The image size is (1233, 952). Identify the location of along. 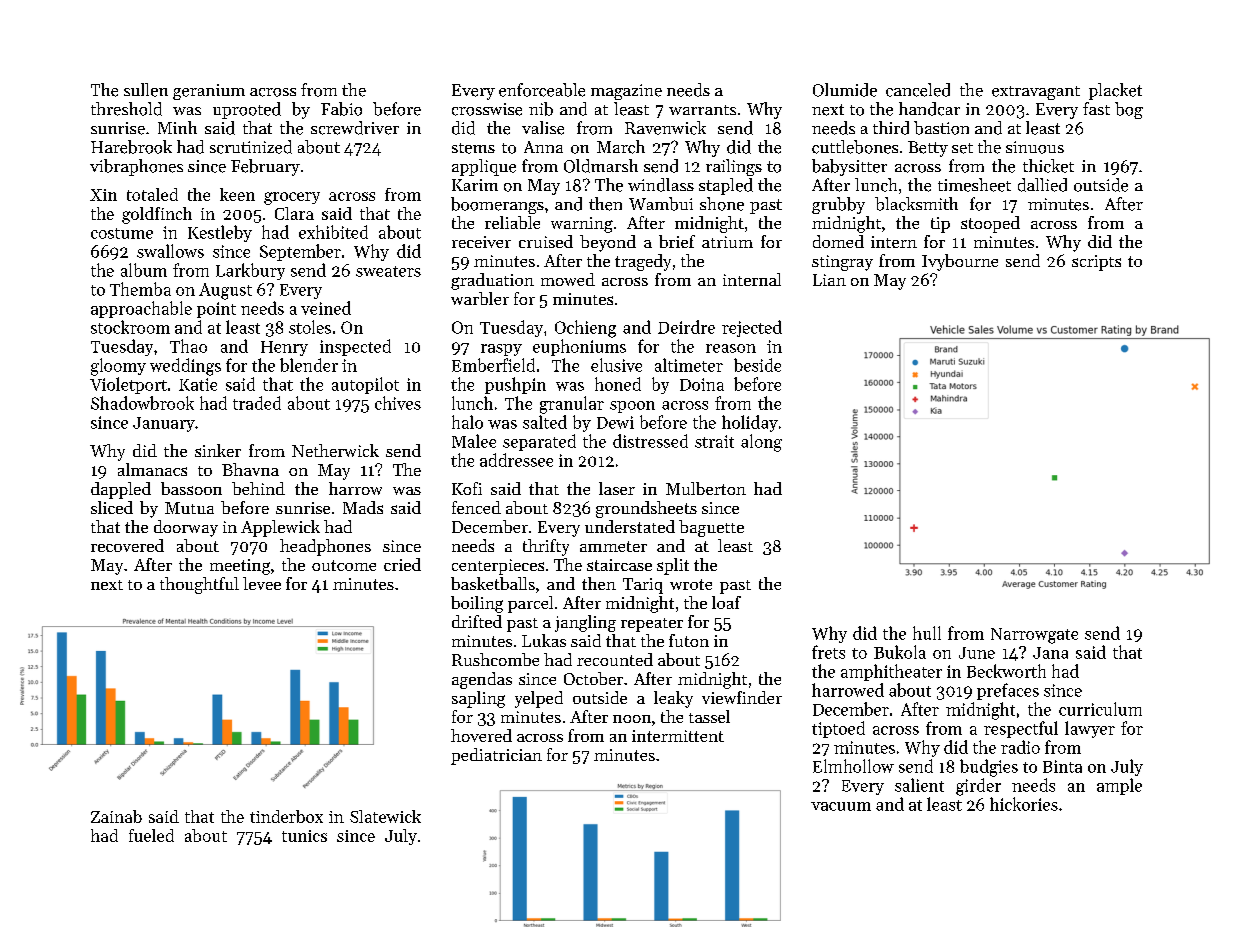
(761, 443).
